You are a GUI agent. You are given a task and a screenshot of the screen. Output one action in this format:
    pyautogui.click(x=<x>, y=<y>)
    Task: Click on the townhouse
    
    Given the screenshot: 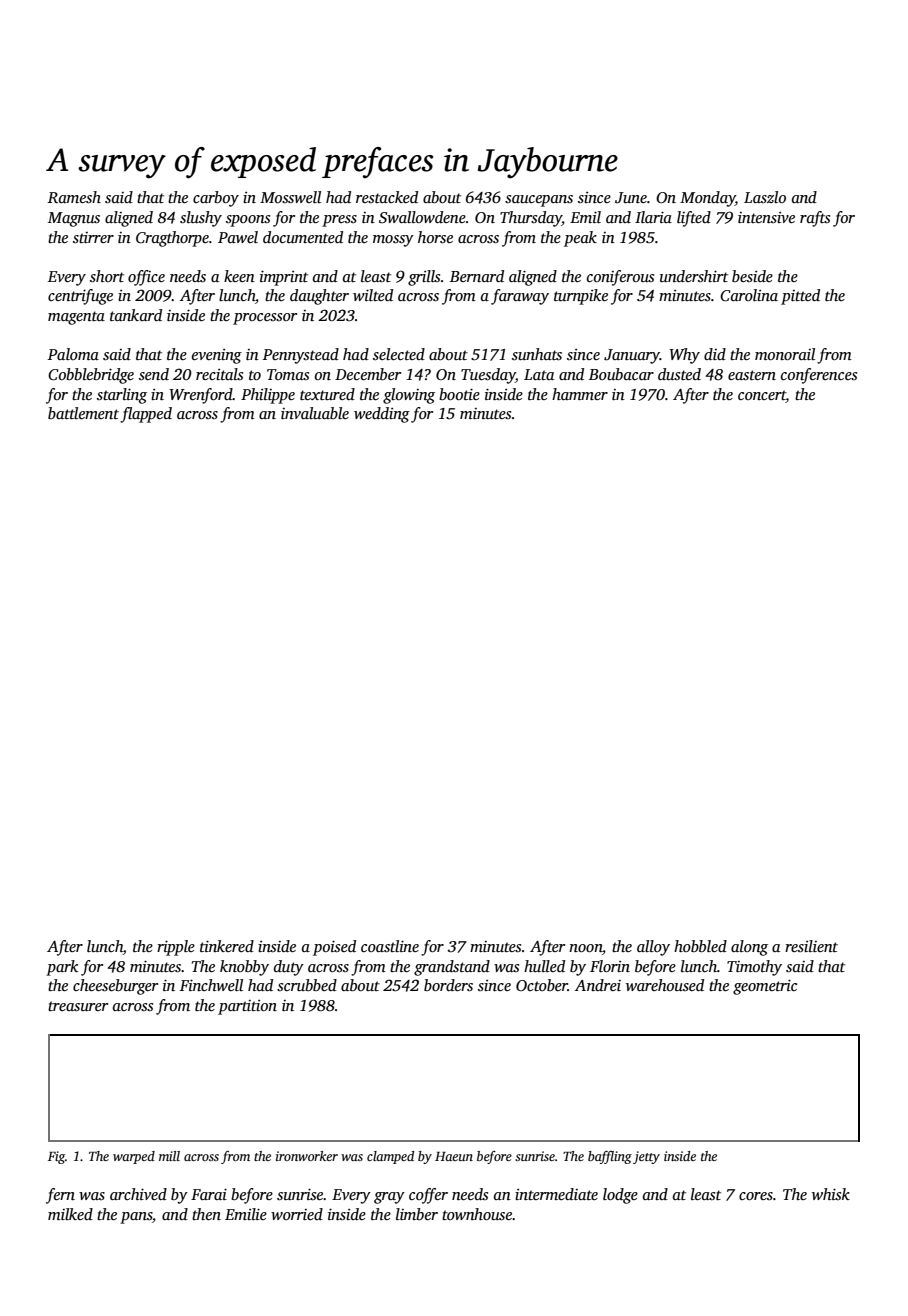 What is the action you would take?
    pyautogui.click(x=477, y=1214)
